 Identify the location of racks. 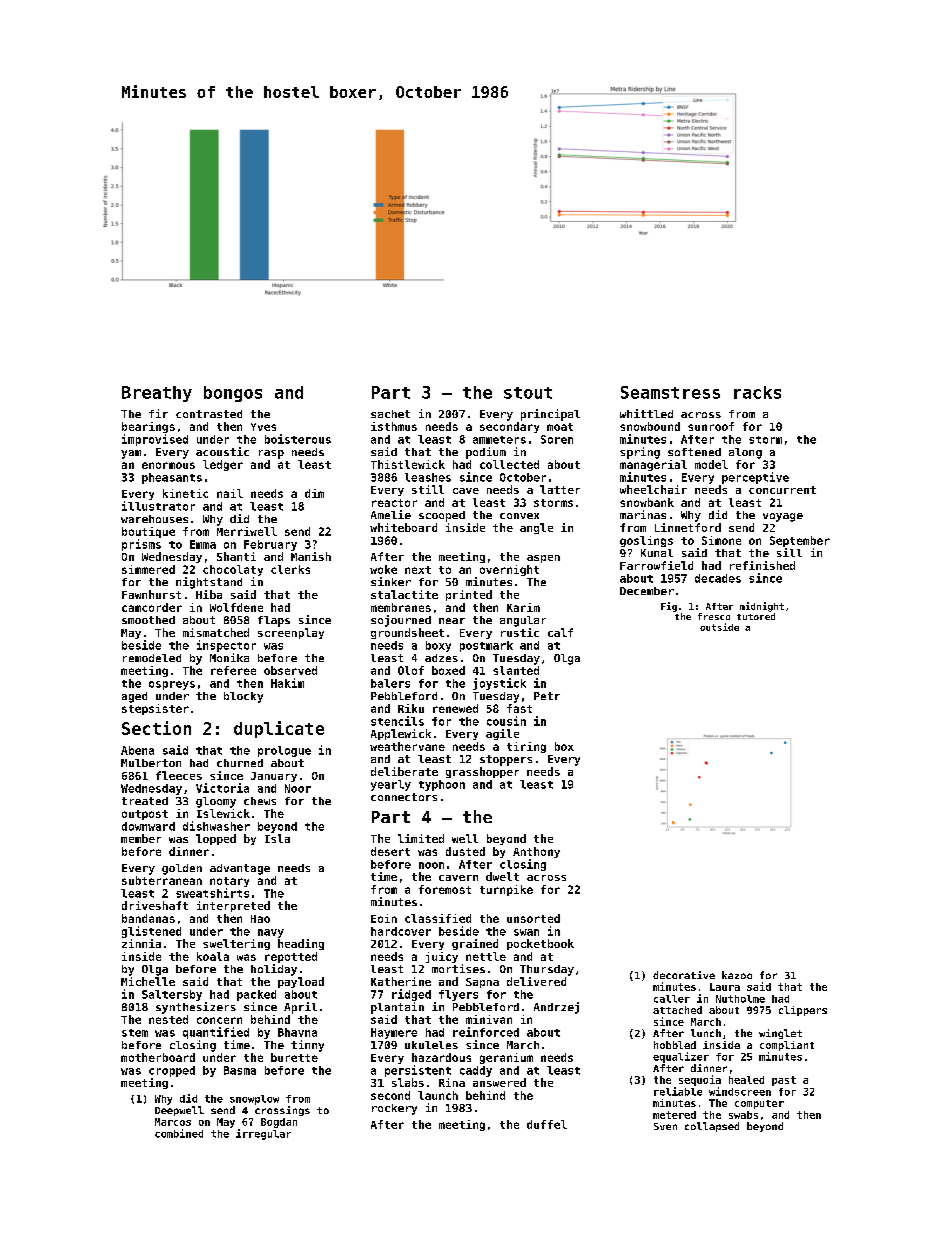
(757, 392).
